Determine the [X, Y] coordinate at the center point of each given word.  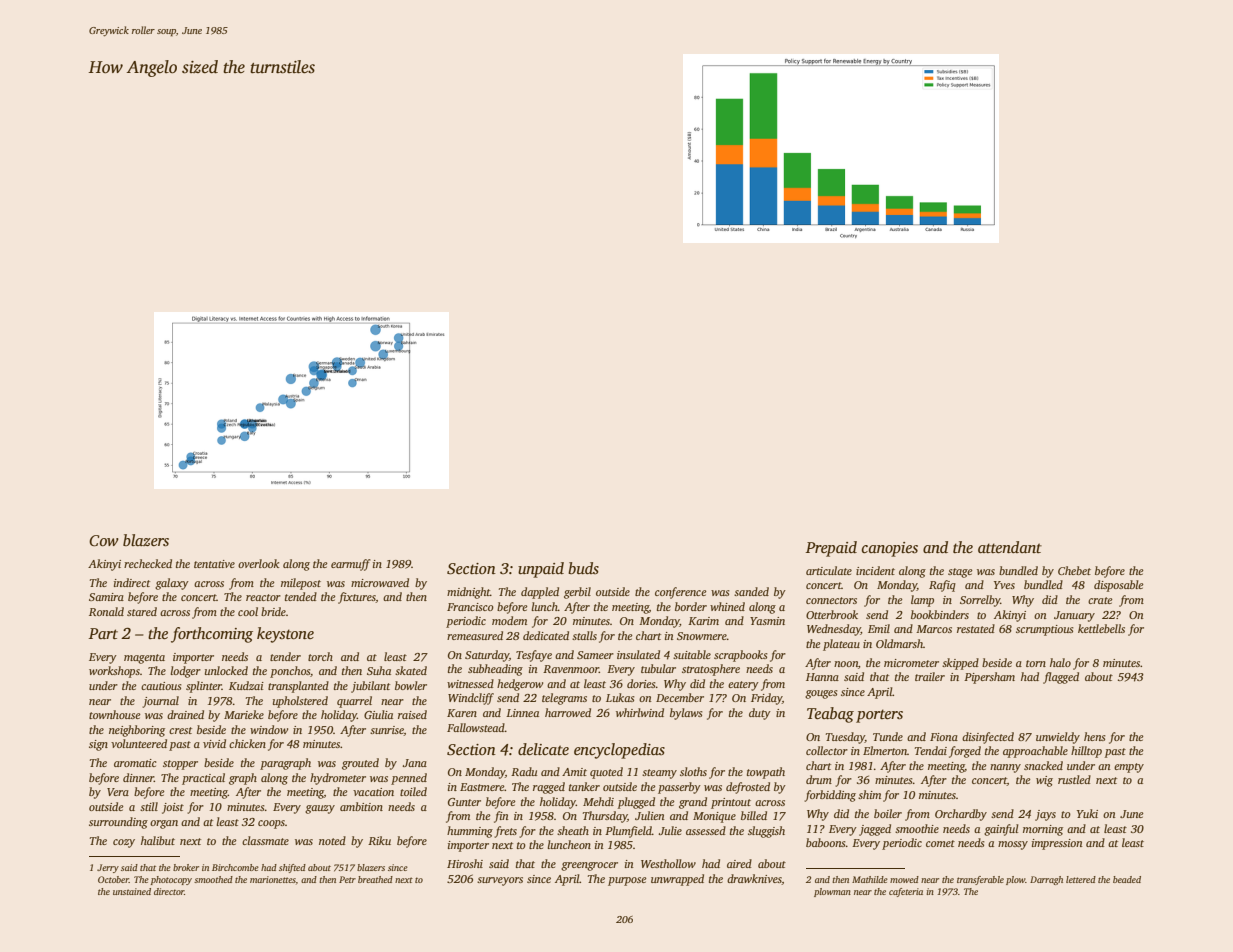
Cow [104, 541]
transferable [980, 880]
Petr [347, 879]
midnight [468, 593]
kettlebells [1101, 628]
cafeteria [906, 892]
